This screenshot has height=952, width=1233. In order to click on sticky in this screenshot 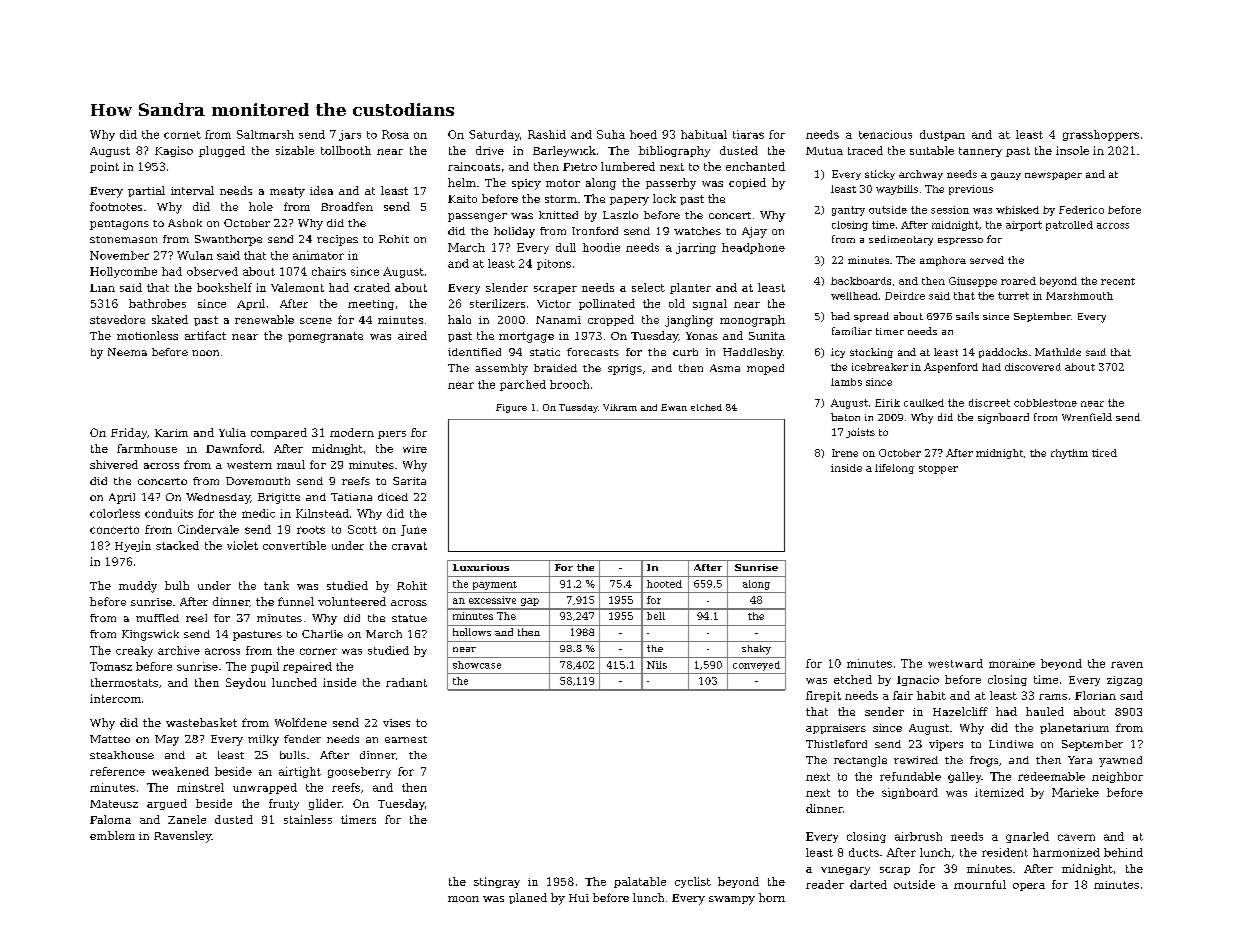, I will do `click(880, 175)`.
